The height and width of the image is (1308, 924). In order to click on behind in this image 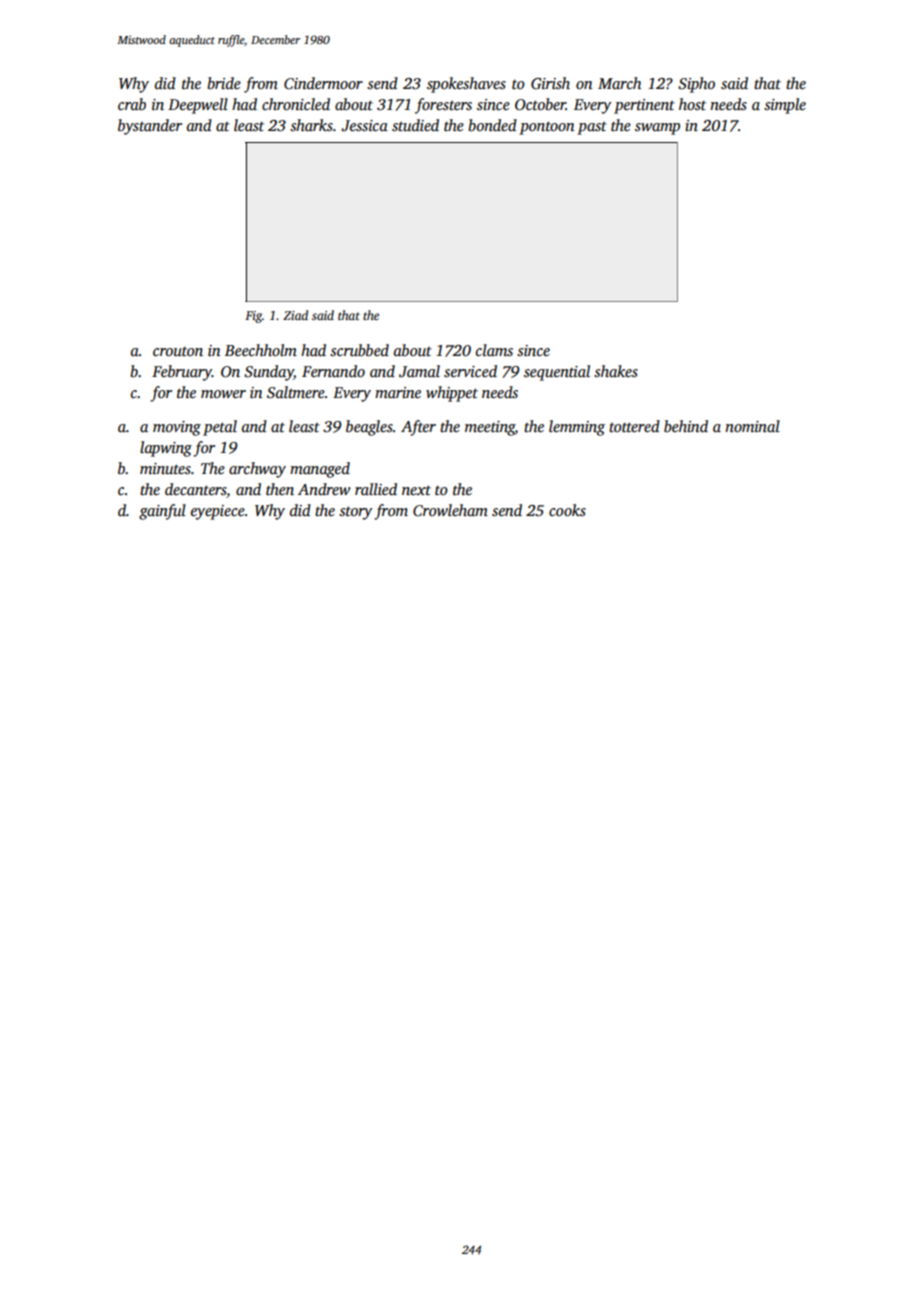, I will do `click(686, 426)`.
